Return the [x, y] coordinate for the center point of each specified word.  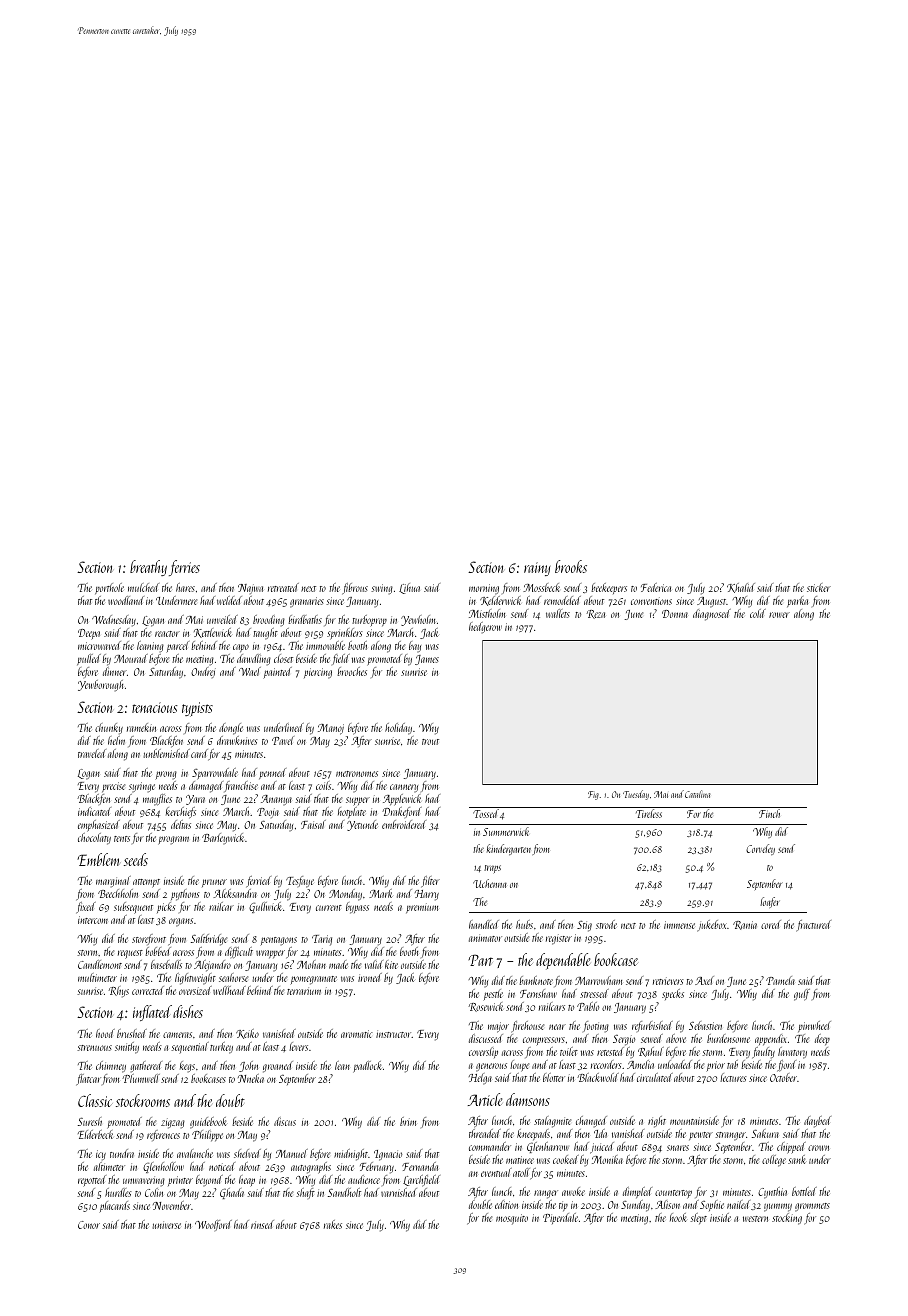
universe [167, 1225]
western [755, 1219]
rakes [333, 1224]
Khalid [741, 588]
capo [241, 648]
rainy [537, 569]
